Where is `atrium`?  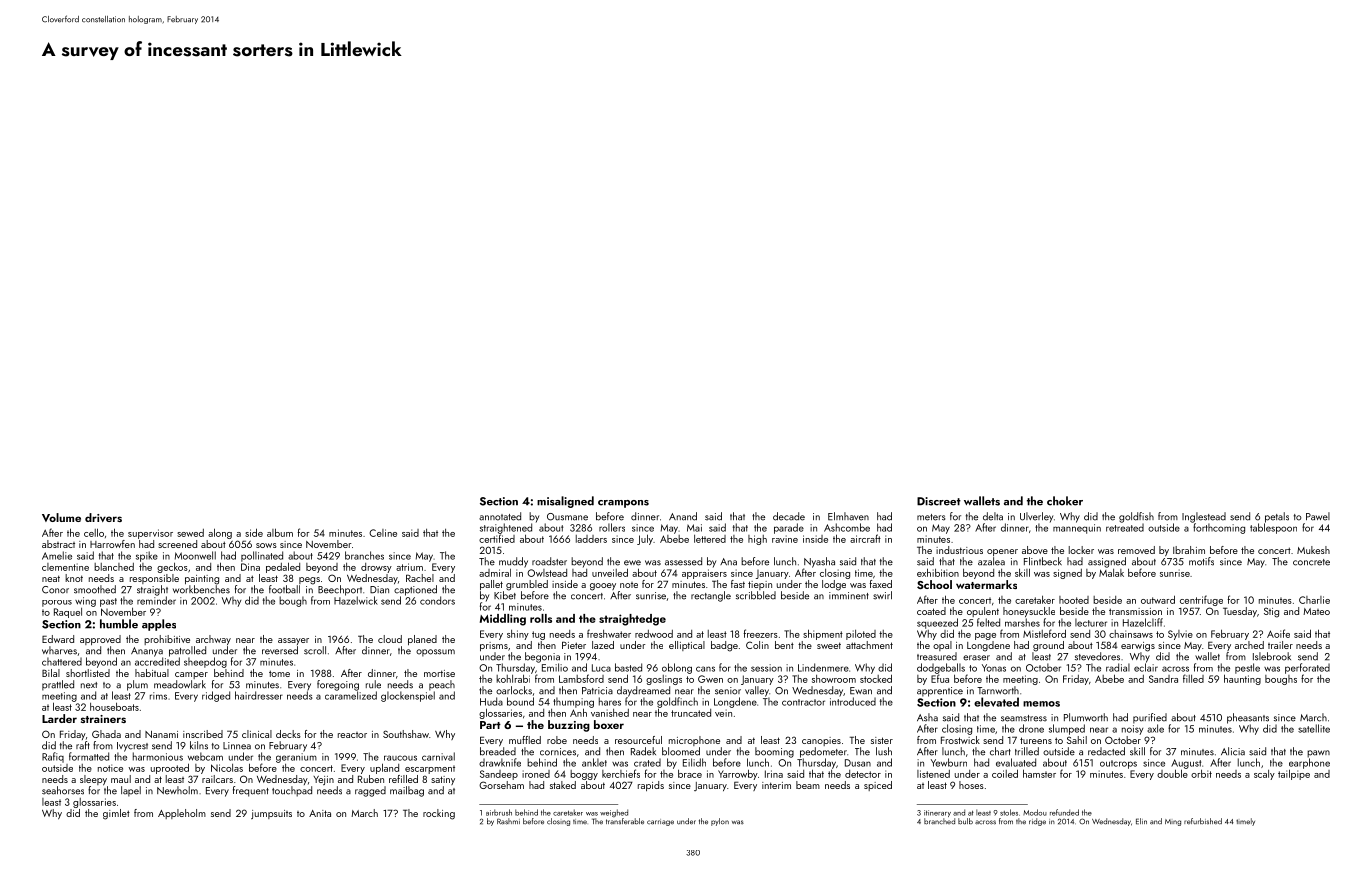 atrium is located at coordinates (409, 567).
